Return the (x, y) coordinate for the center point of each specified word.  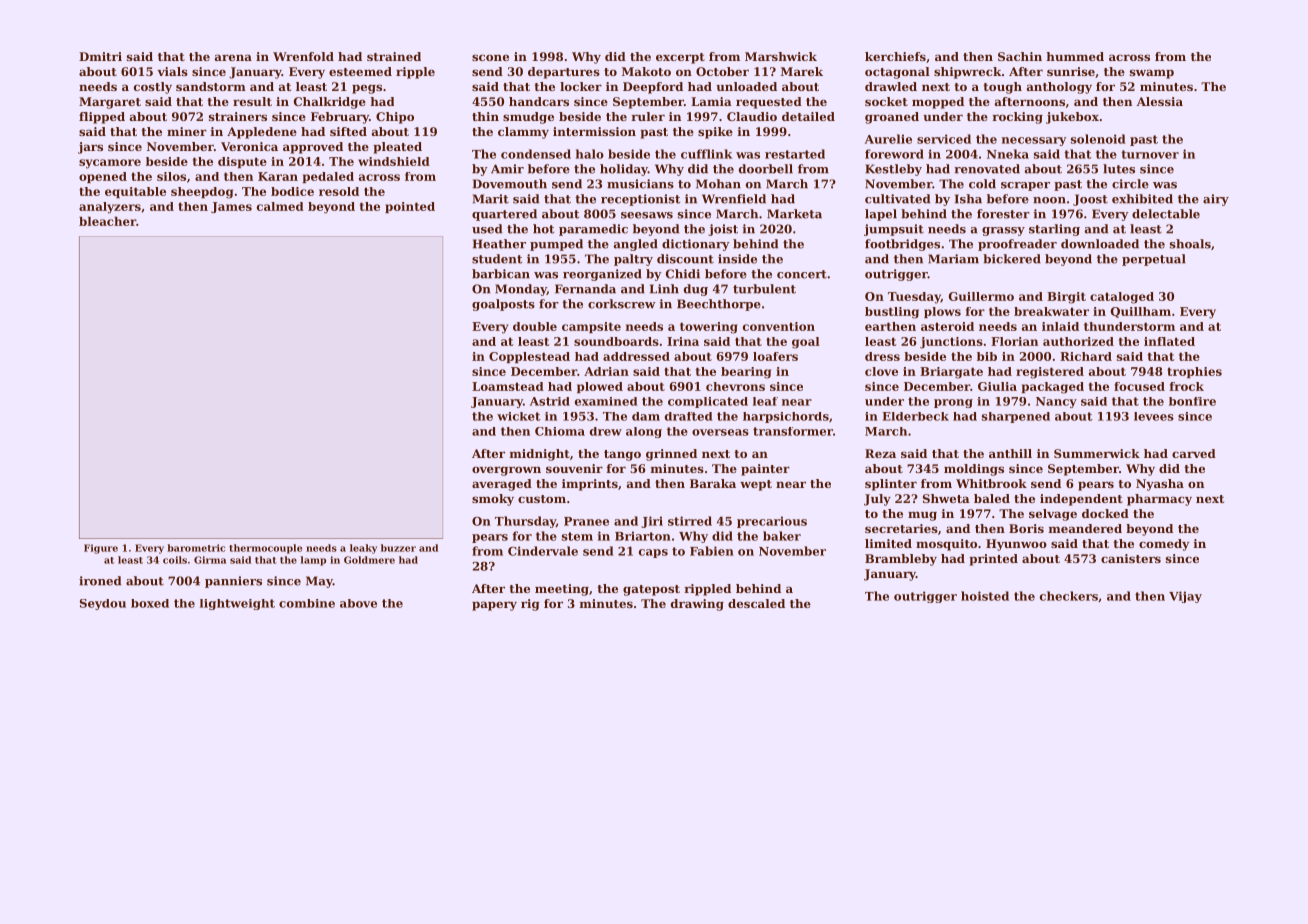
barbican (501, 274)
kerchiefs (895, 56)
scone (490, 57)
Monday (521, 290)
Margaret (110, 103)
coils (175, 560)
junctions (951, 343)
